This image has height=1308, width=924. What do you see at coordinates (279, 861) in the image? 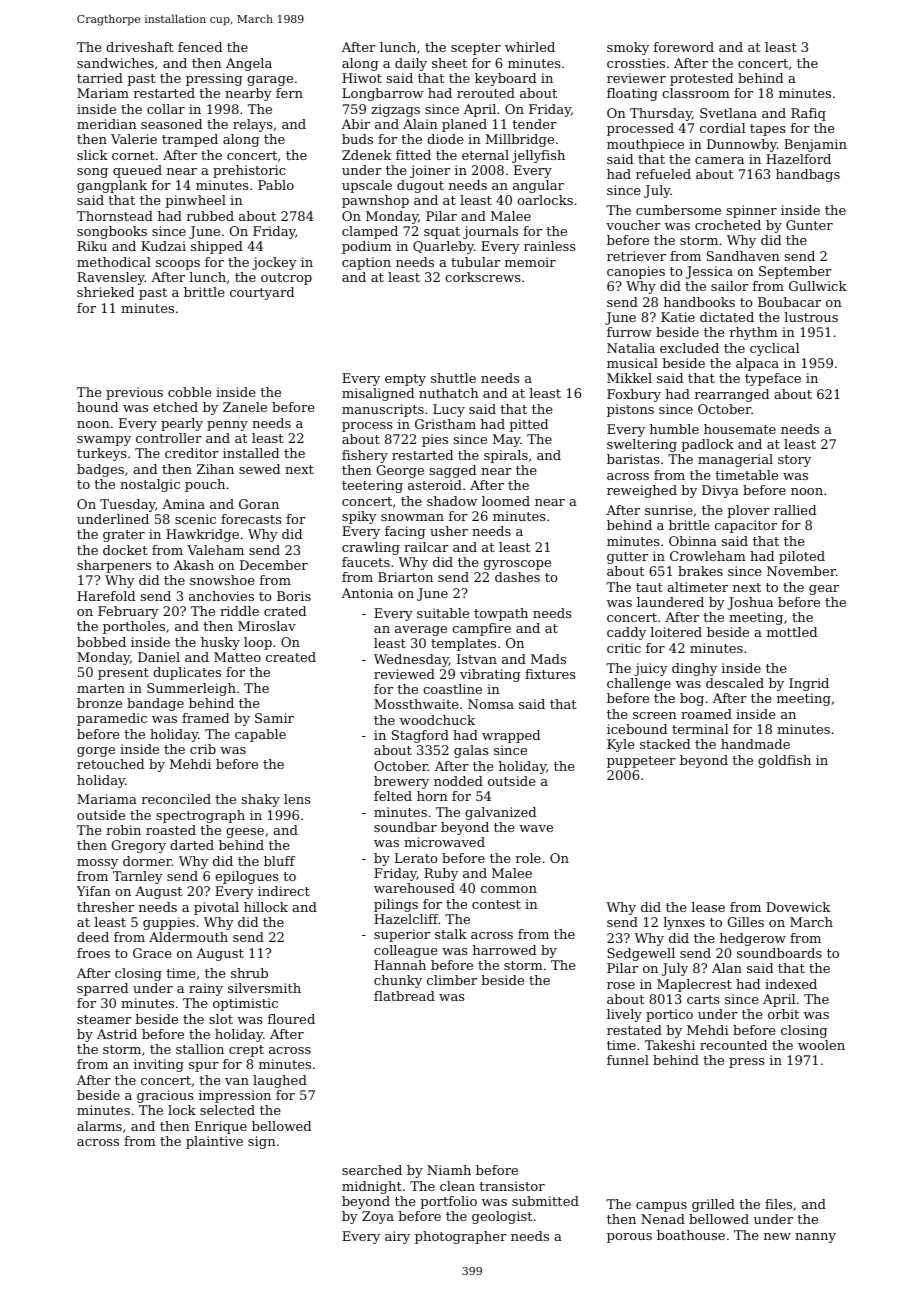
I see `bluff` at bounding box center [279, 861].
